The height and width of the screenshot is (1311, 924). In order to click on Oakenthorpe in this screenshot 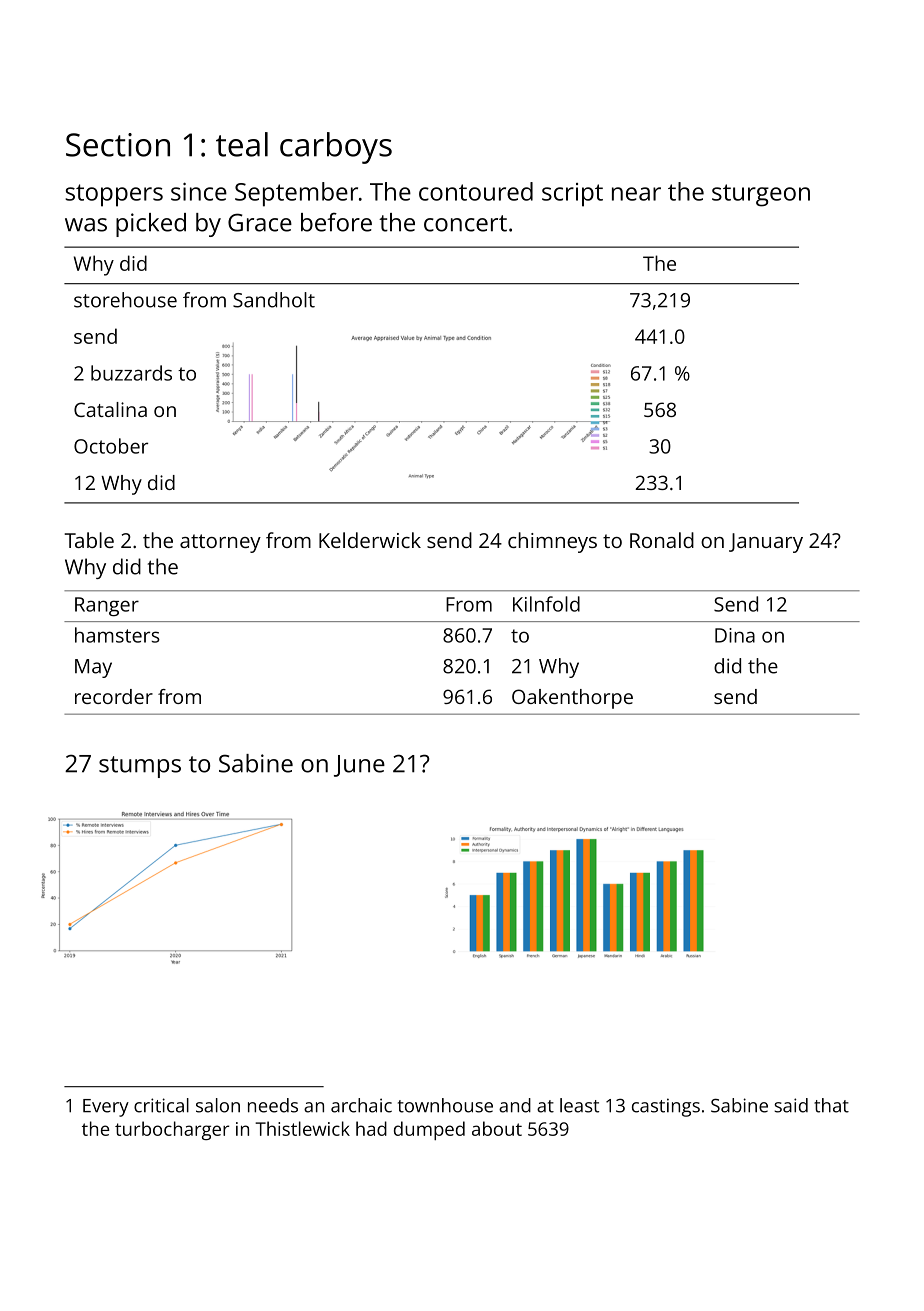, I will do `click(572, 699)`.
